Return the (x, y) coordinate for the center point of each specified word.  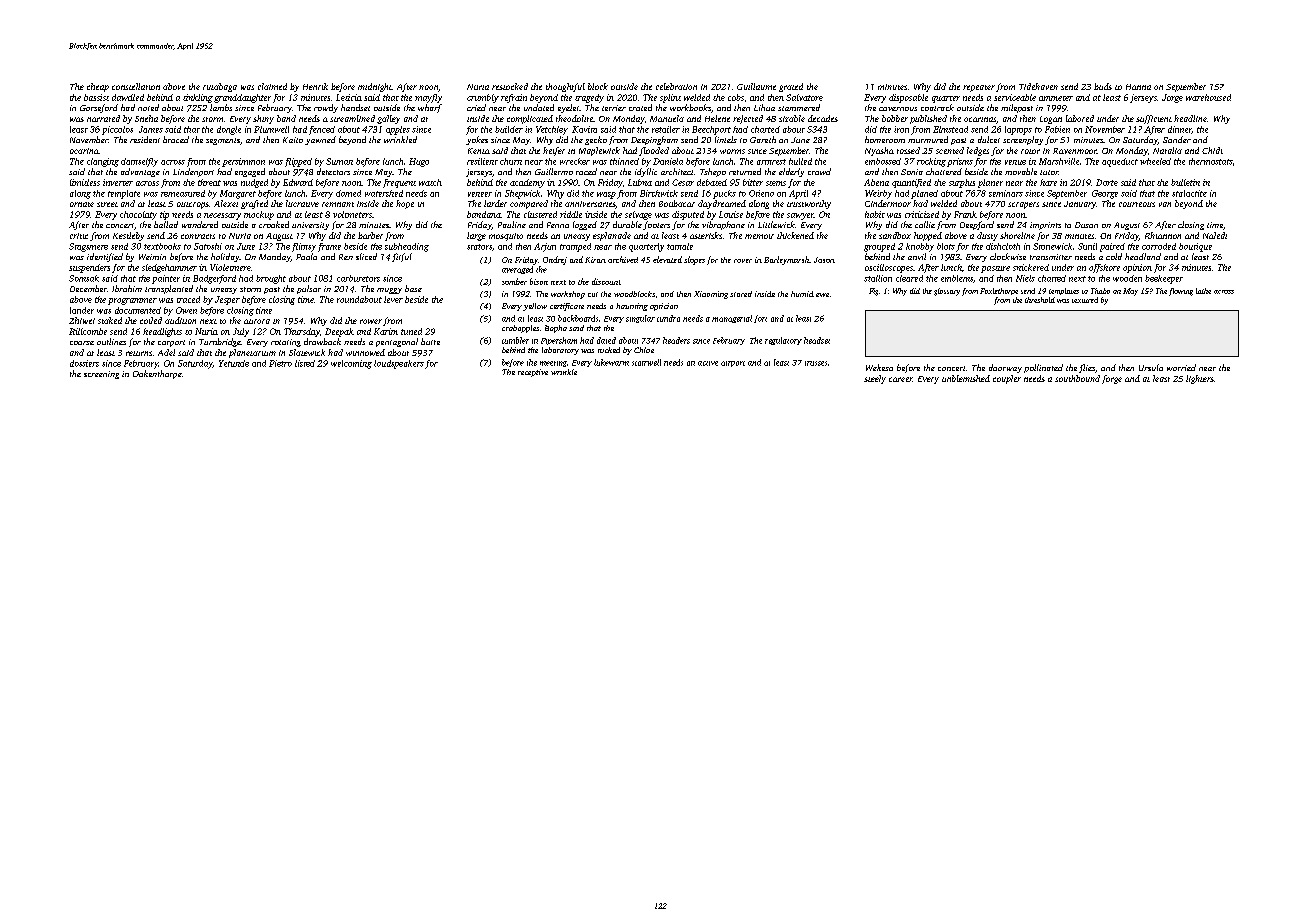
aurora (257, 321)
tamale (680, 246)
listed (305, 363)
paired (1112, 247)
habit (875, 214)
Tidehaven (1038, 86)
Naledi (1215, 235)
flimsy (304, 247)
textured (1085, 300)
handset (355, 107)
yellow (535, 307)
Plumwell (271, 129)
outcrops (193, 205)
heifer (554, 151)
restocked (510, 86)
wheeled (1155, 161)
